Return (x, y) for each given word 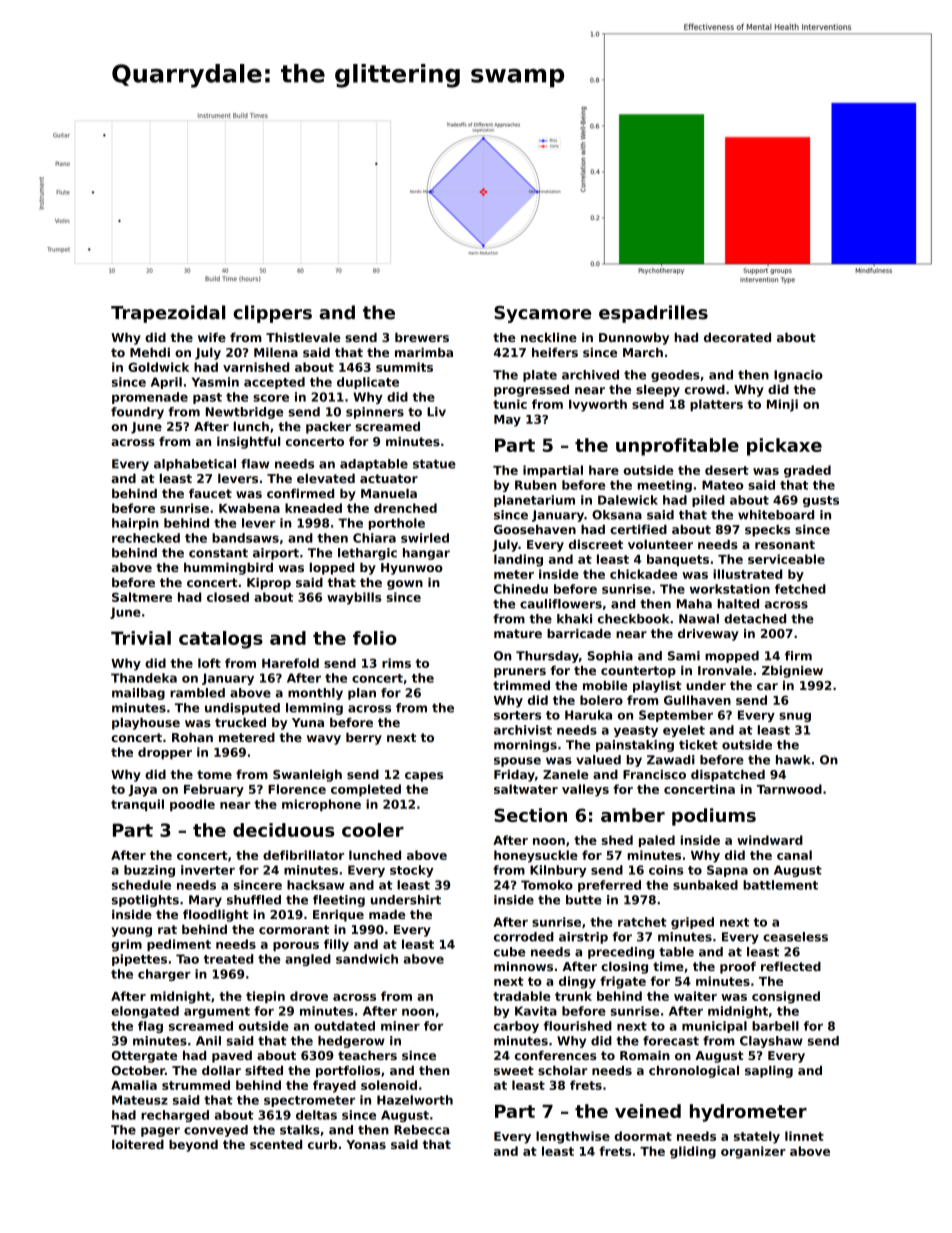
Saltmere (142, 597)
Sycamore (543, 314)
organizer (753, 1152)
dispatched (728, 776)
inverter (208, 870)
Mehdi (150, 352)
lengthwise (573, 1137)
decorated (737, 337)
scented (276, 1144)
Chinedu (521, 589)
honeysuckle (536, 856)
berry (364, 739)
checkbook (633, 619)
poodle (192, 805)
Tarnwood (789, 789)
